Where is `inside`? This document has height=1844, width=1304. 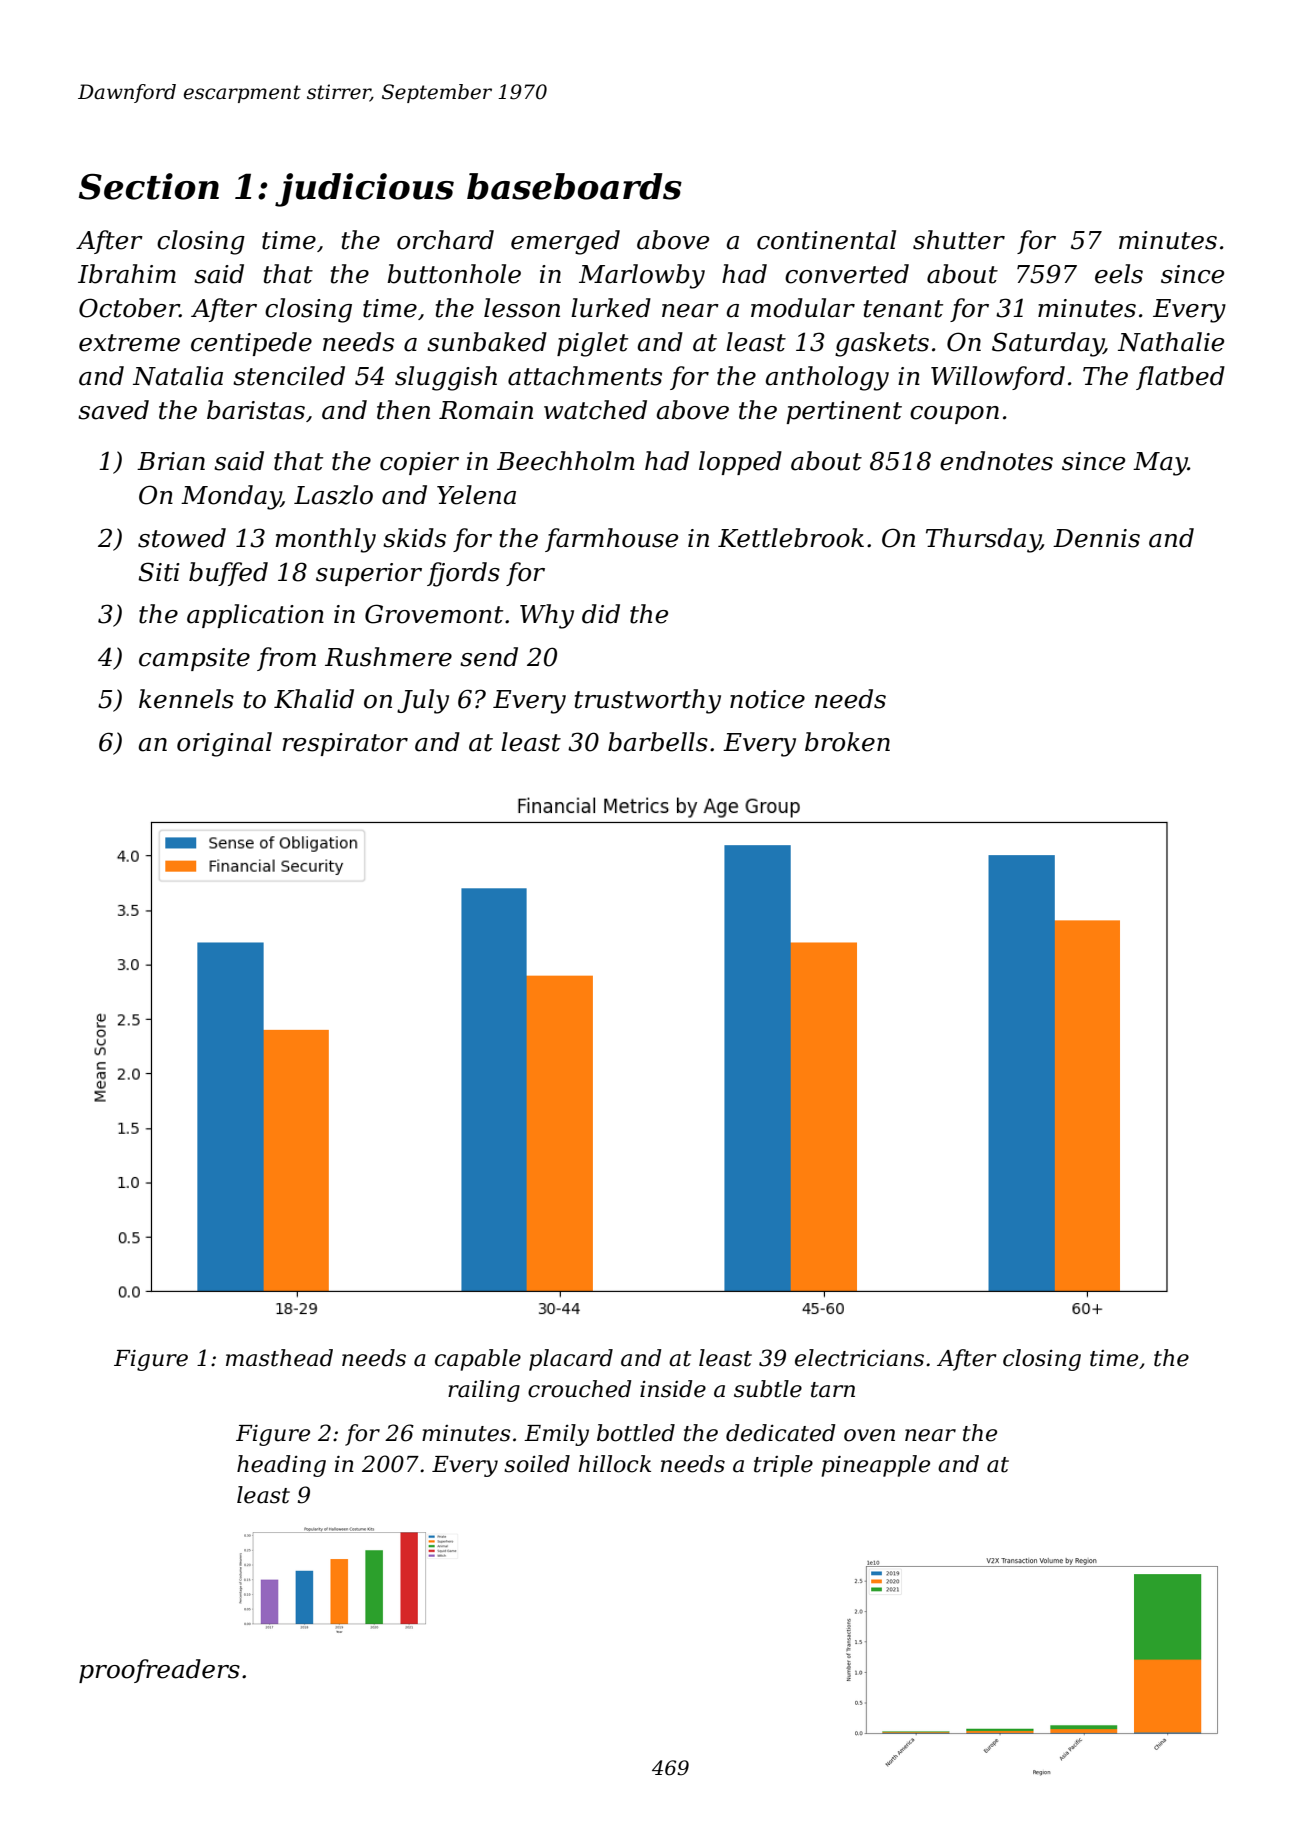
inside is located at coordinates (673, 1389).
